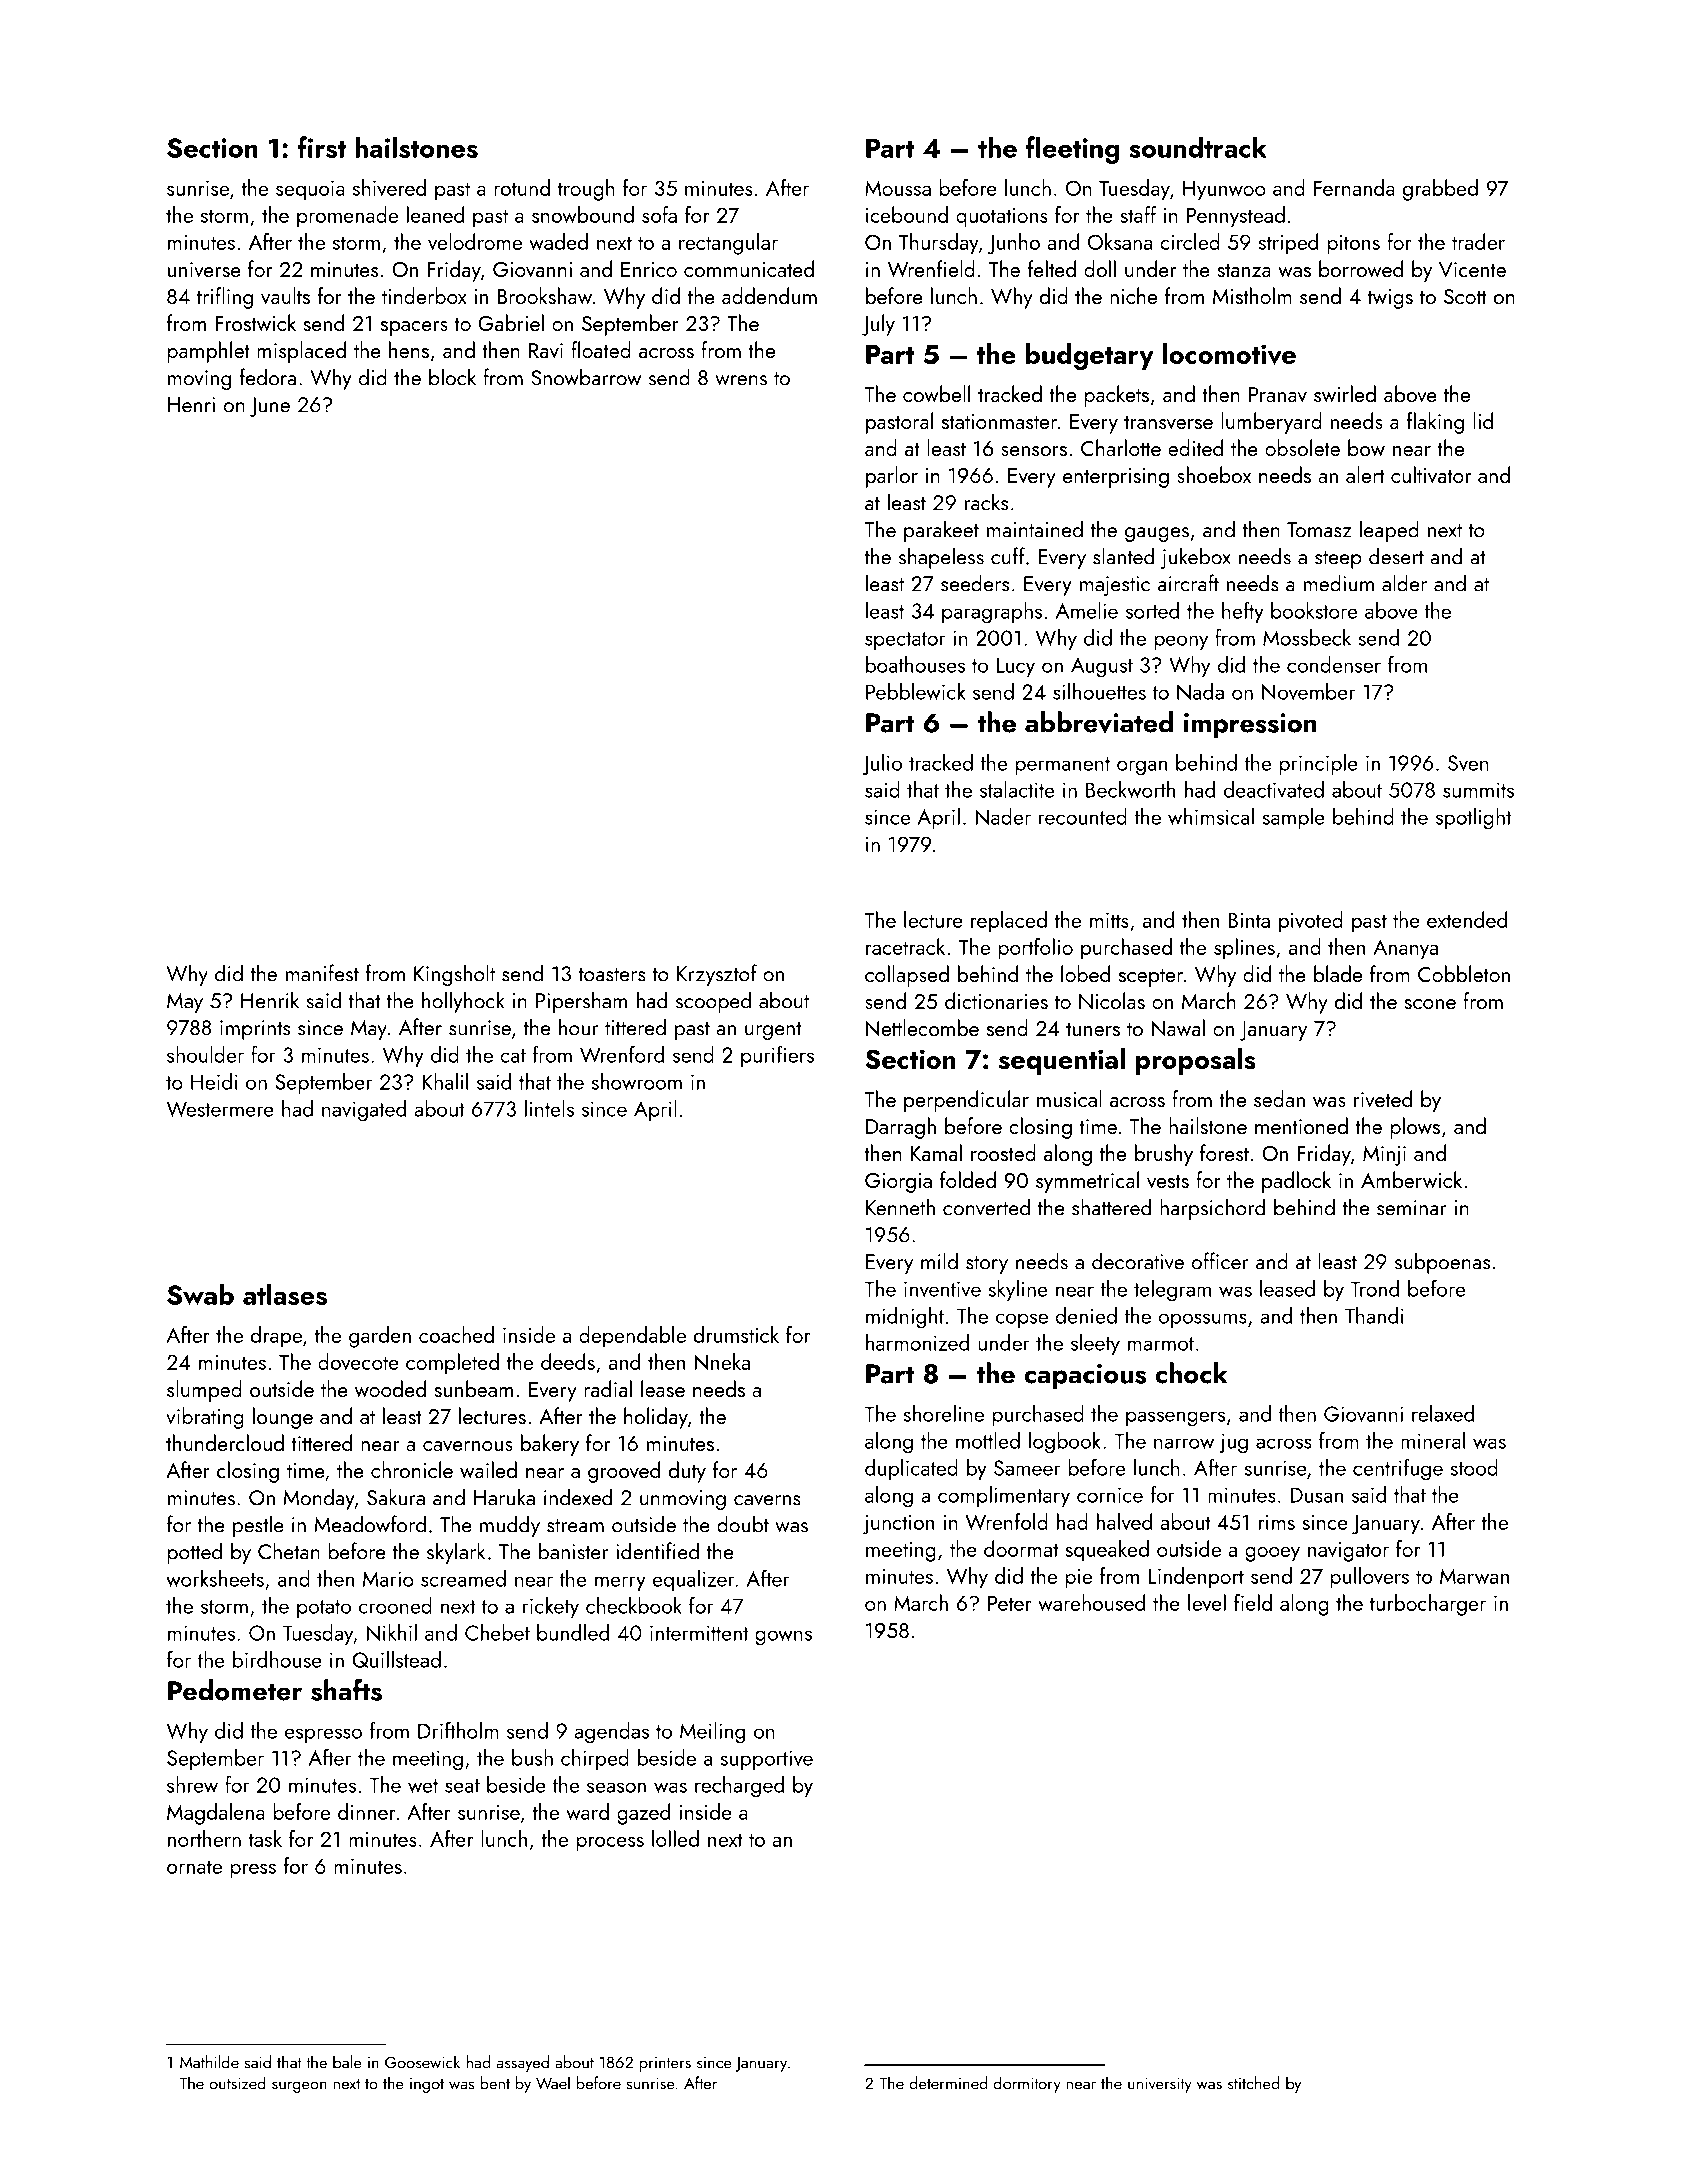 This image has height=2178, width=1683. Describe the element at coordinates (1296, 1182) in the image. I see `padlock` at that location.
